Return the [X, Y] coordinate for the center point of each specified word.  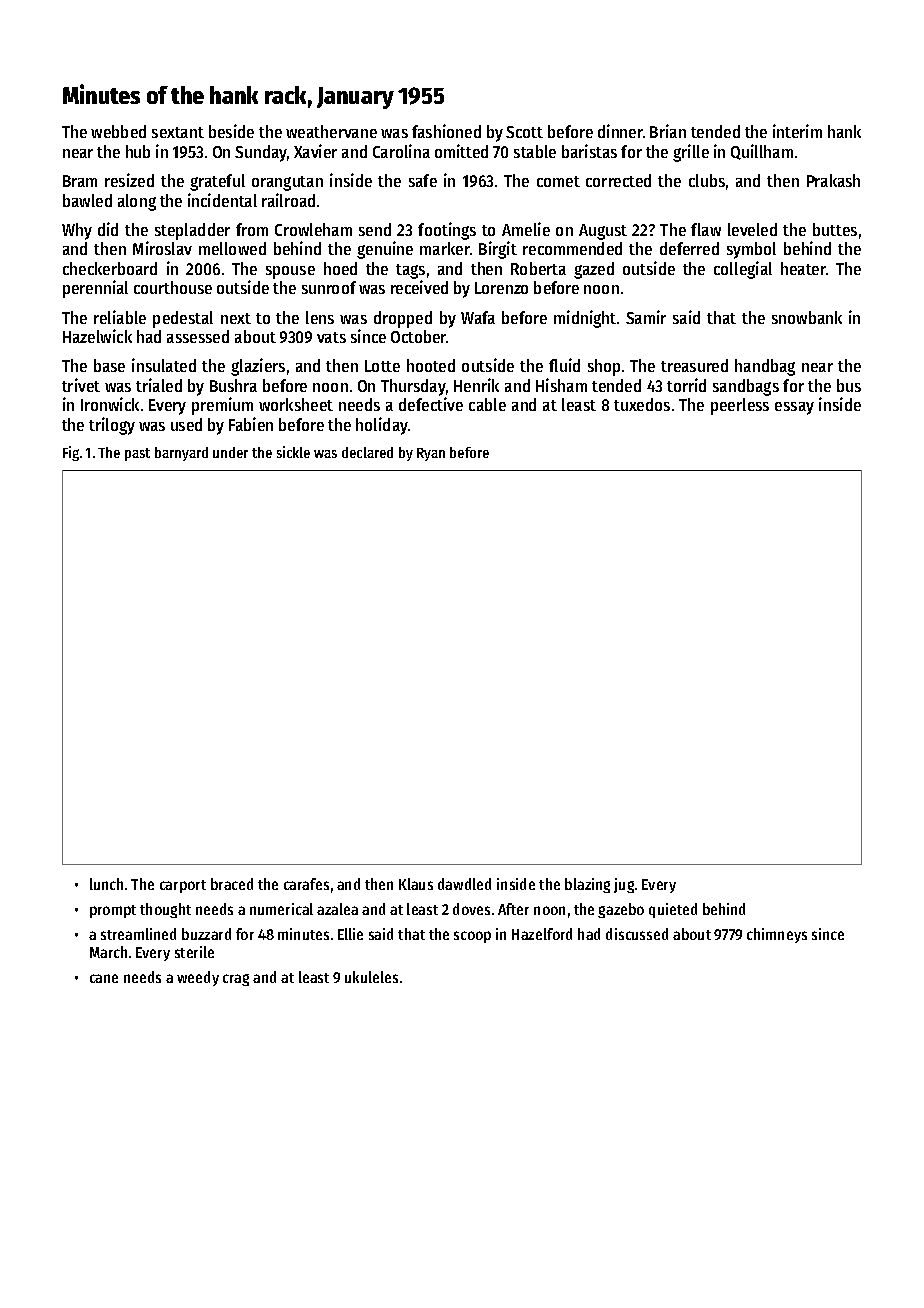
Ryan [431, 454]
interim [797, 131]
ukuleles [371, 977]
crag [236, 980]
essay [794, 408]
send [375, 229]
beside [231, 131]
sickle [293, 452]
